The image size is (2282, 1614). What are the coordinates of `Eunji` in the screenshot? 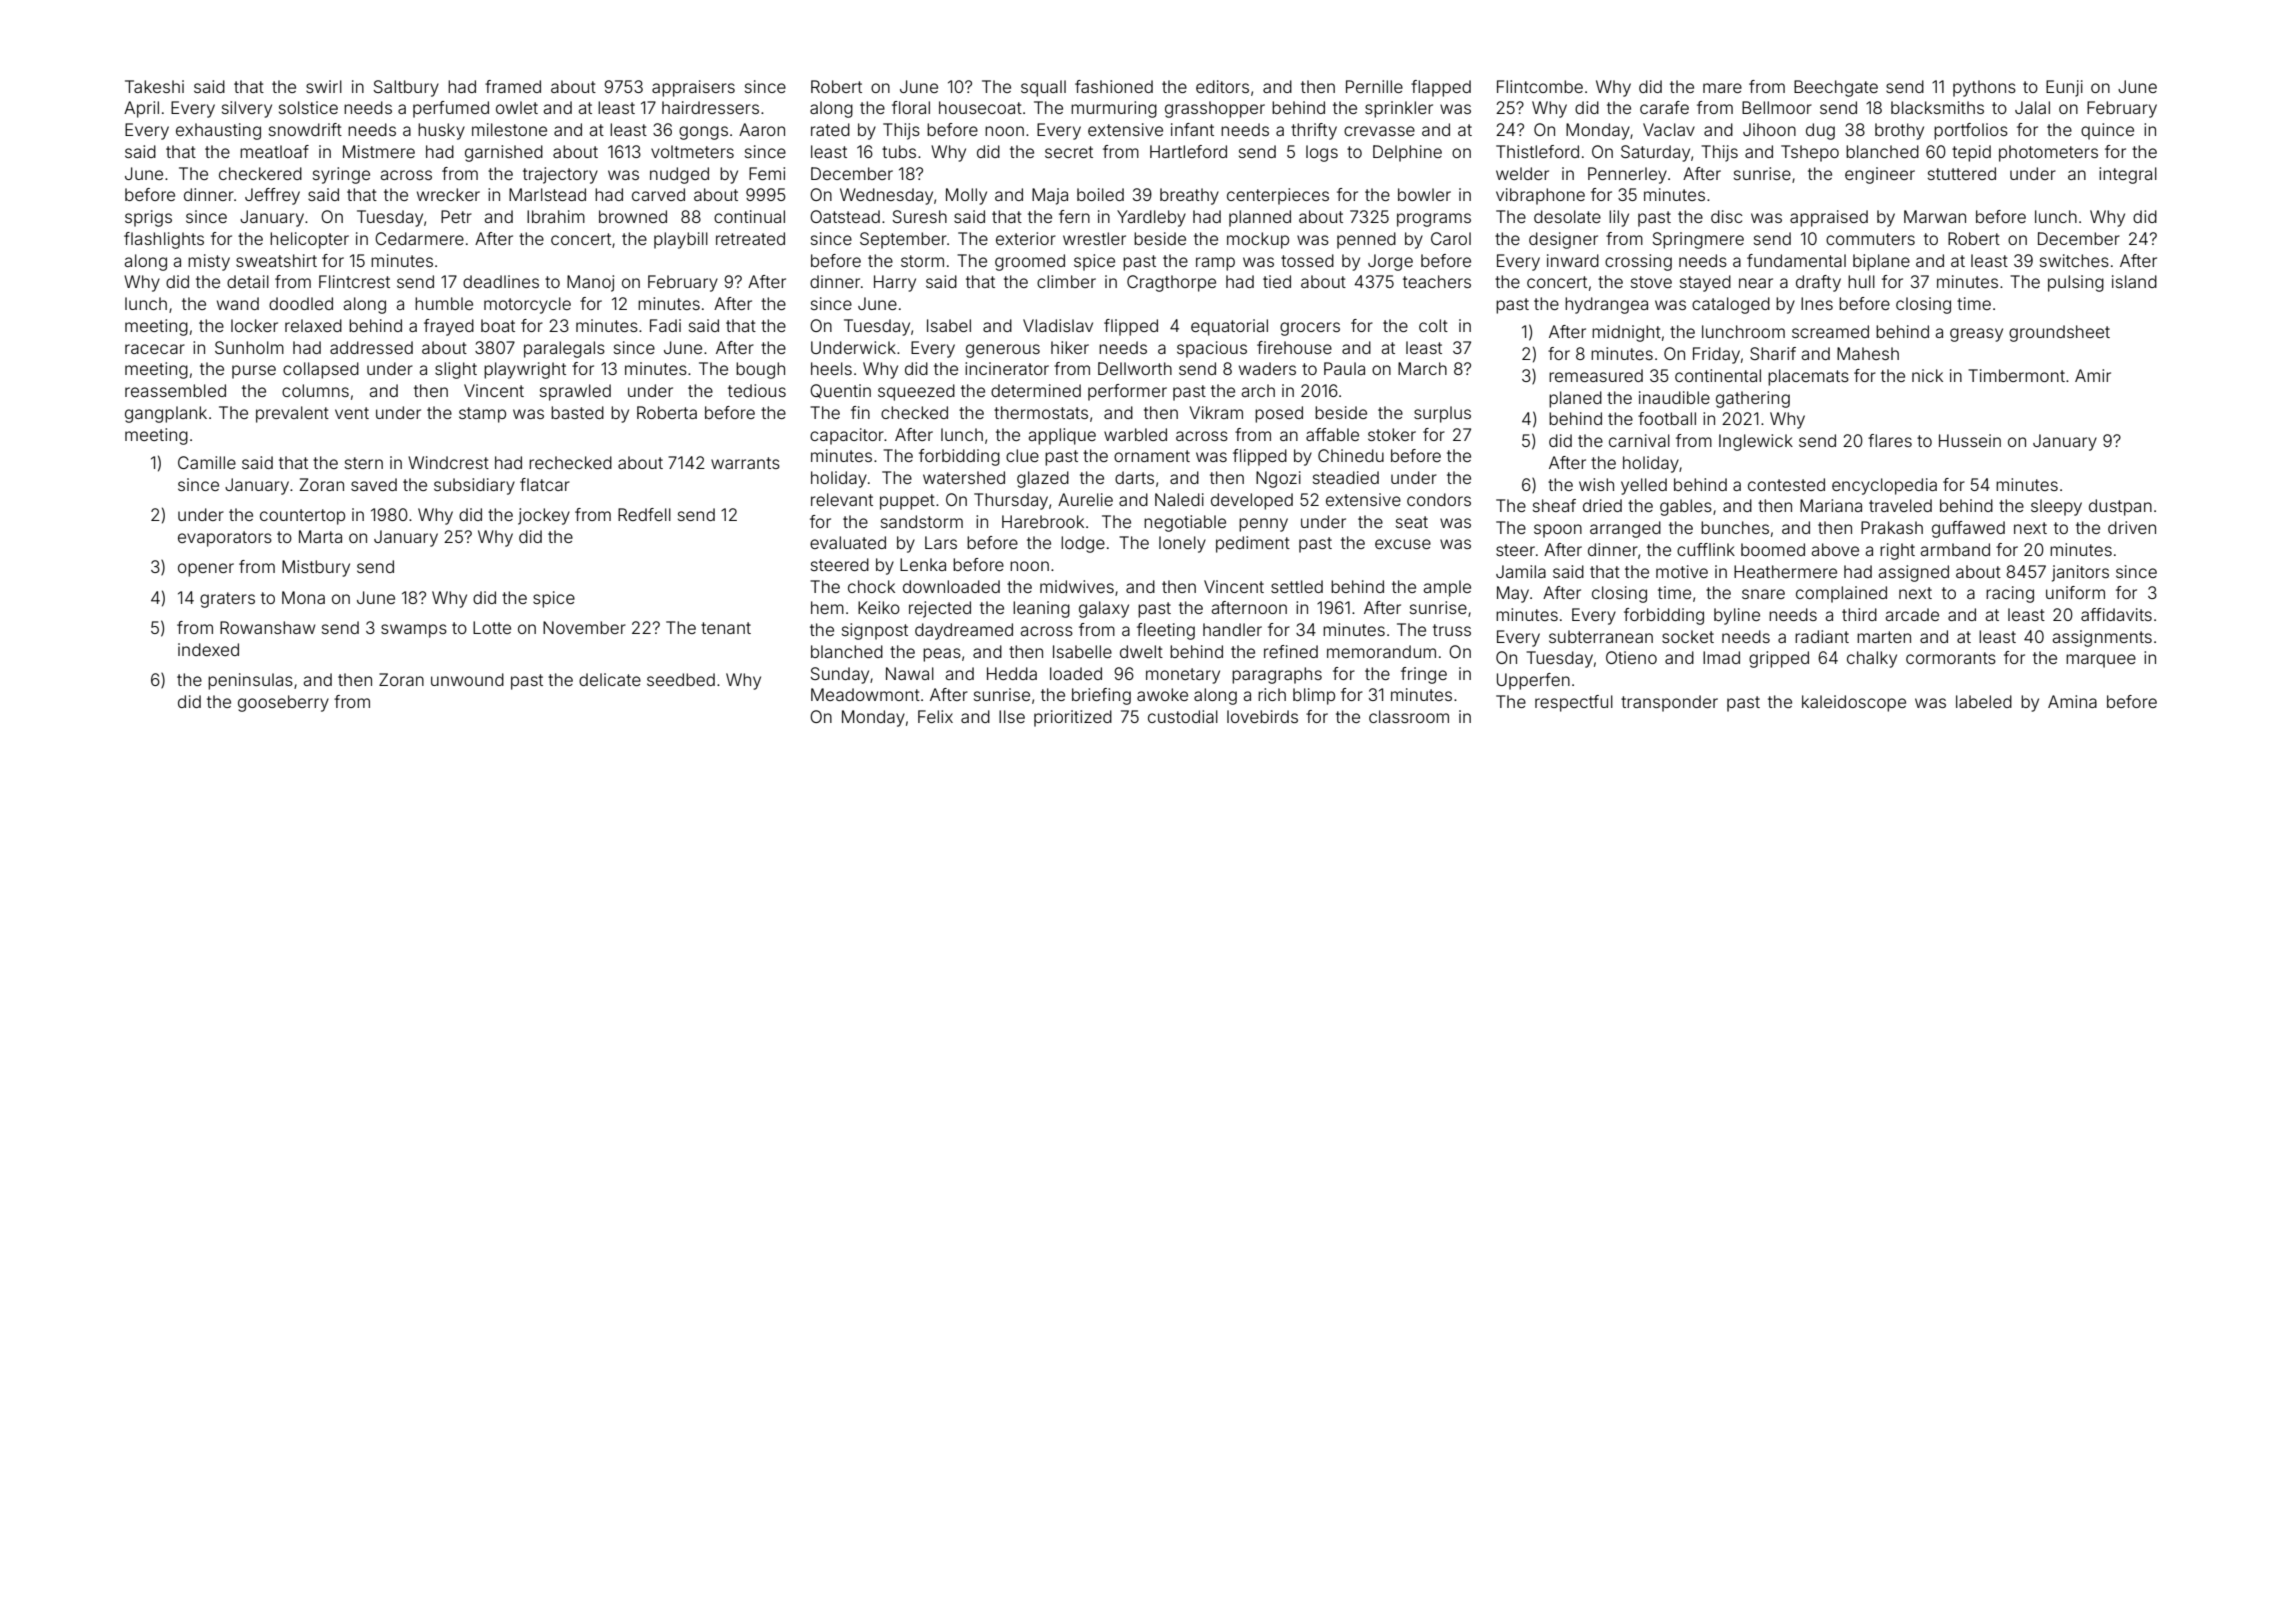 It's located at (2064, 88).
